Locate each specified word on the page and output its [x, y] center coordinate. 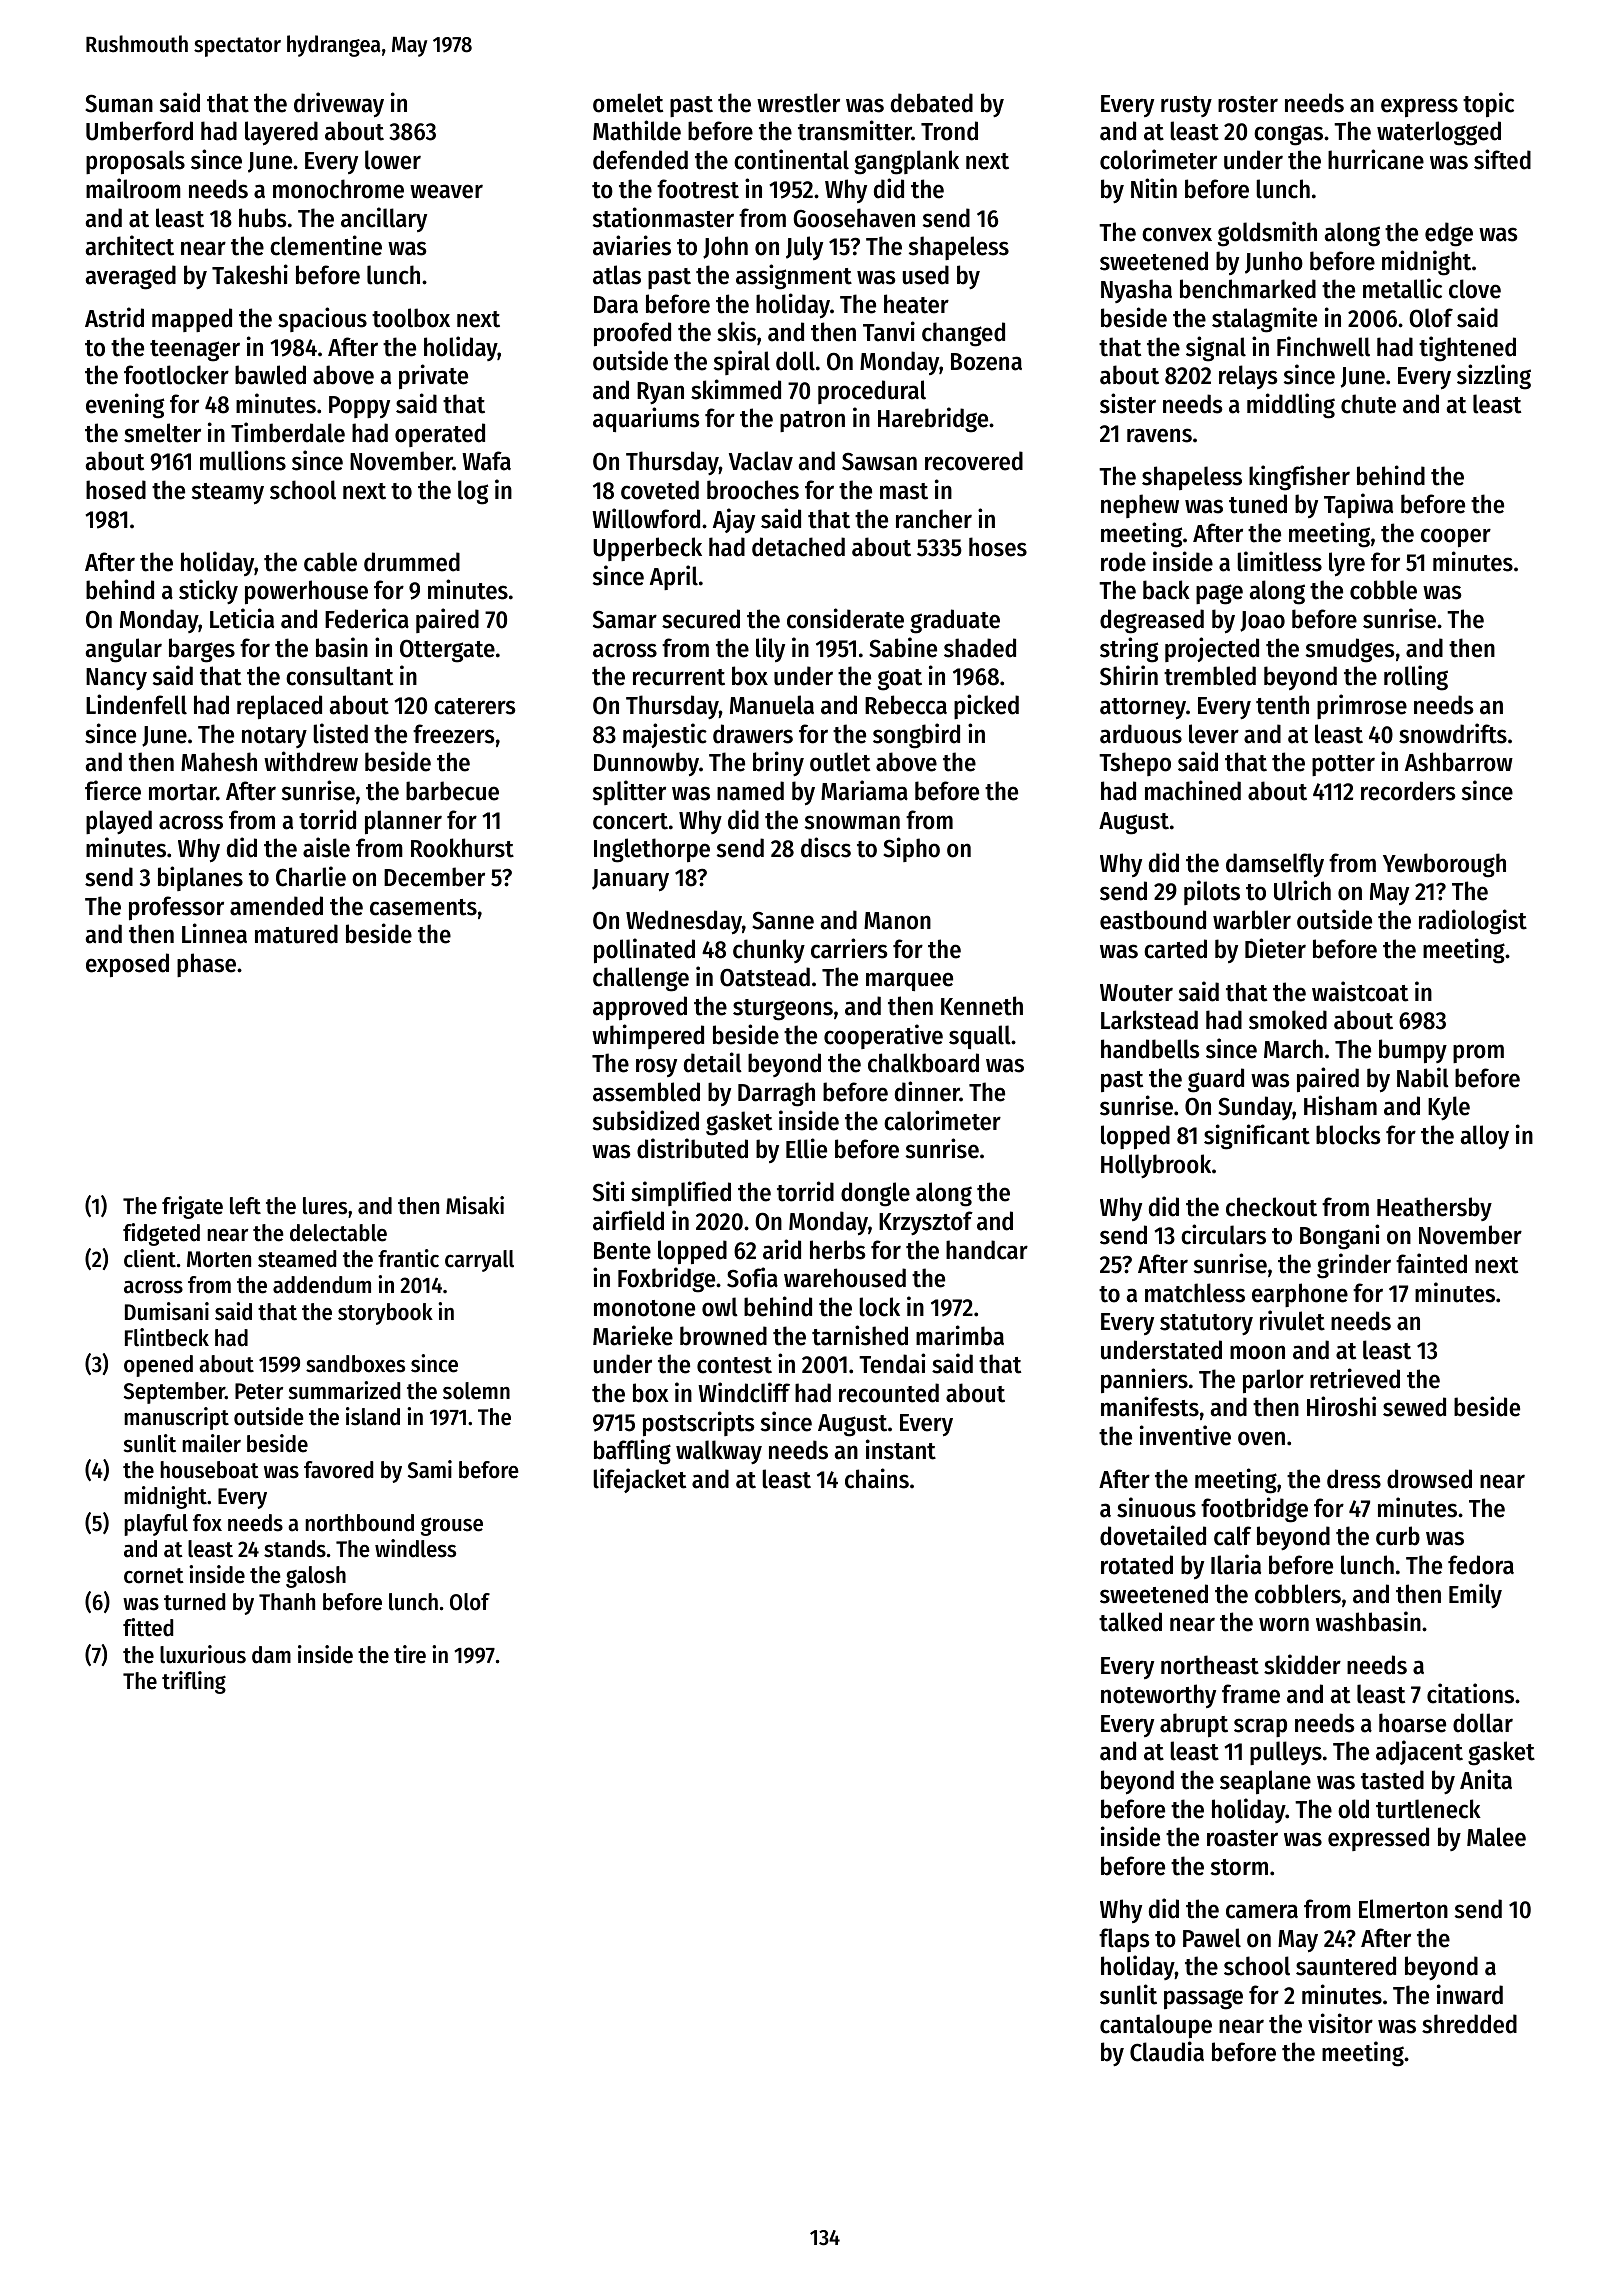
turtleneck [1428, 1809]
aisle [326, 847]
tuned [1258, 504]
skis [736, 331]
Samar [625, 619]
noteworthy [1158, 1696]
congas [1288, 135]
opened [158, 1366]
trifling [194, 1682]
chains [877, 1478]
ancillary [384, 219]
